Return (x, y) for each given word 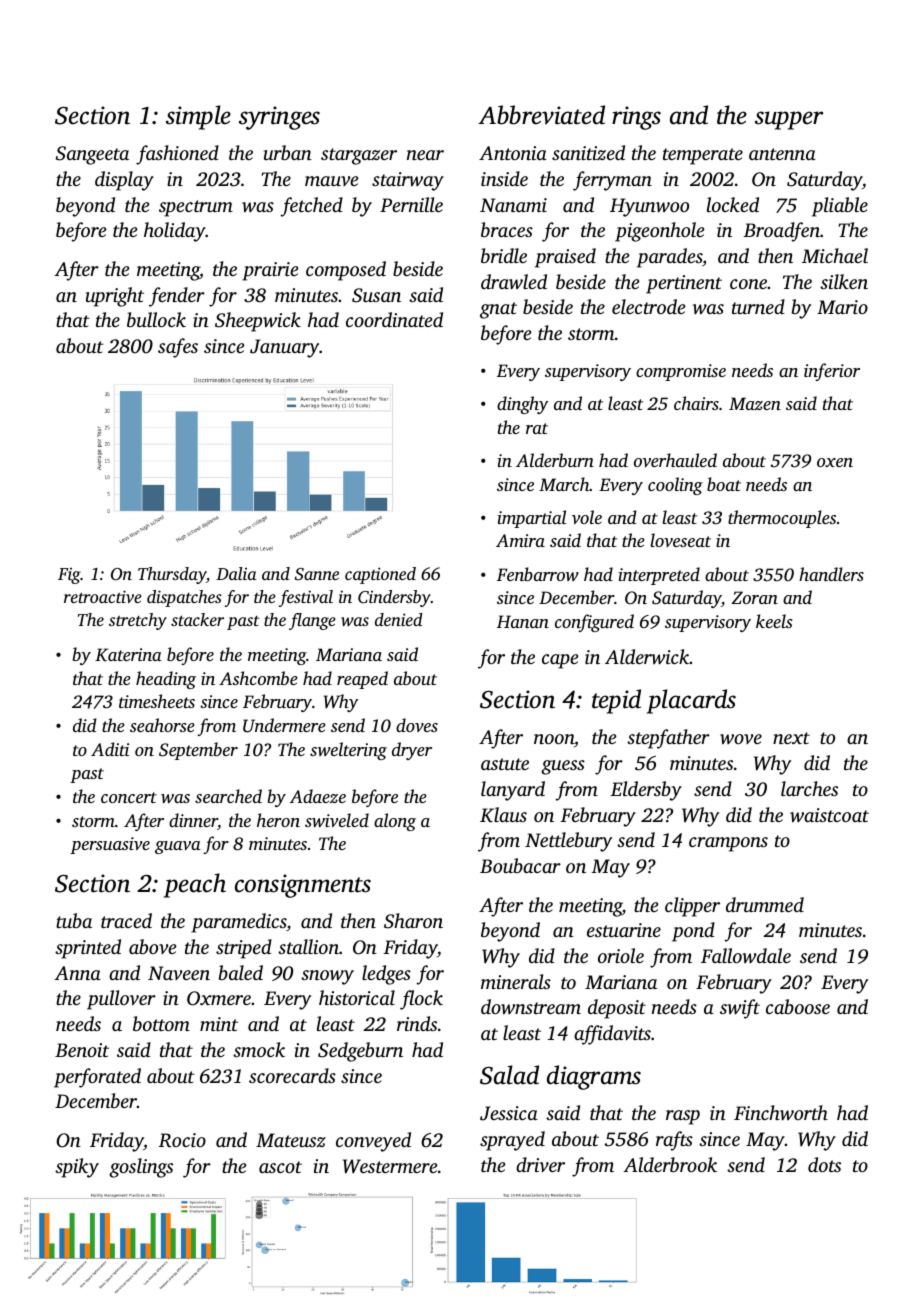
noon (554, 739)
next (791, 738)
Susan (376, 295)
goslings (141, 1168)
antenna (782, 154)
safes (178, 348)
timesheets (157, 701)
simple (198, 117)
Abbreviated (541, 115)
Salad (509, 1075)
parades (669, 258)
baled (241, 972)
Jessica (509, 1113)
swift (740, 1009)
